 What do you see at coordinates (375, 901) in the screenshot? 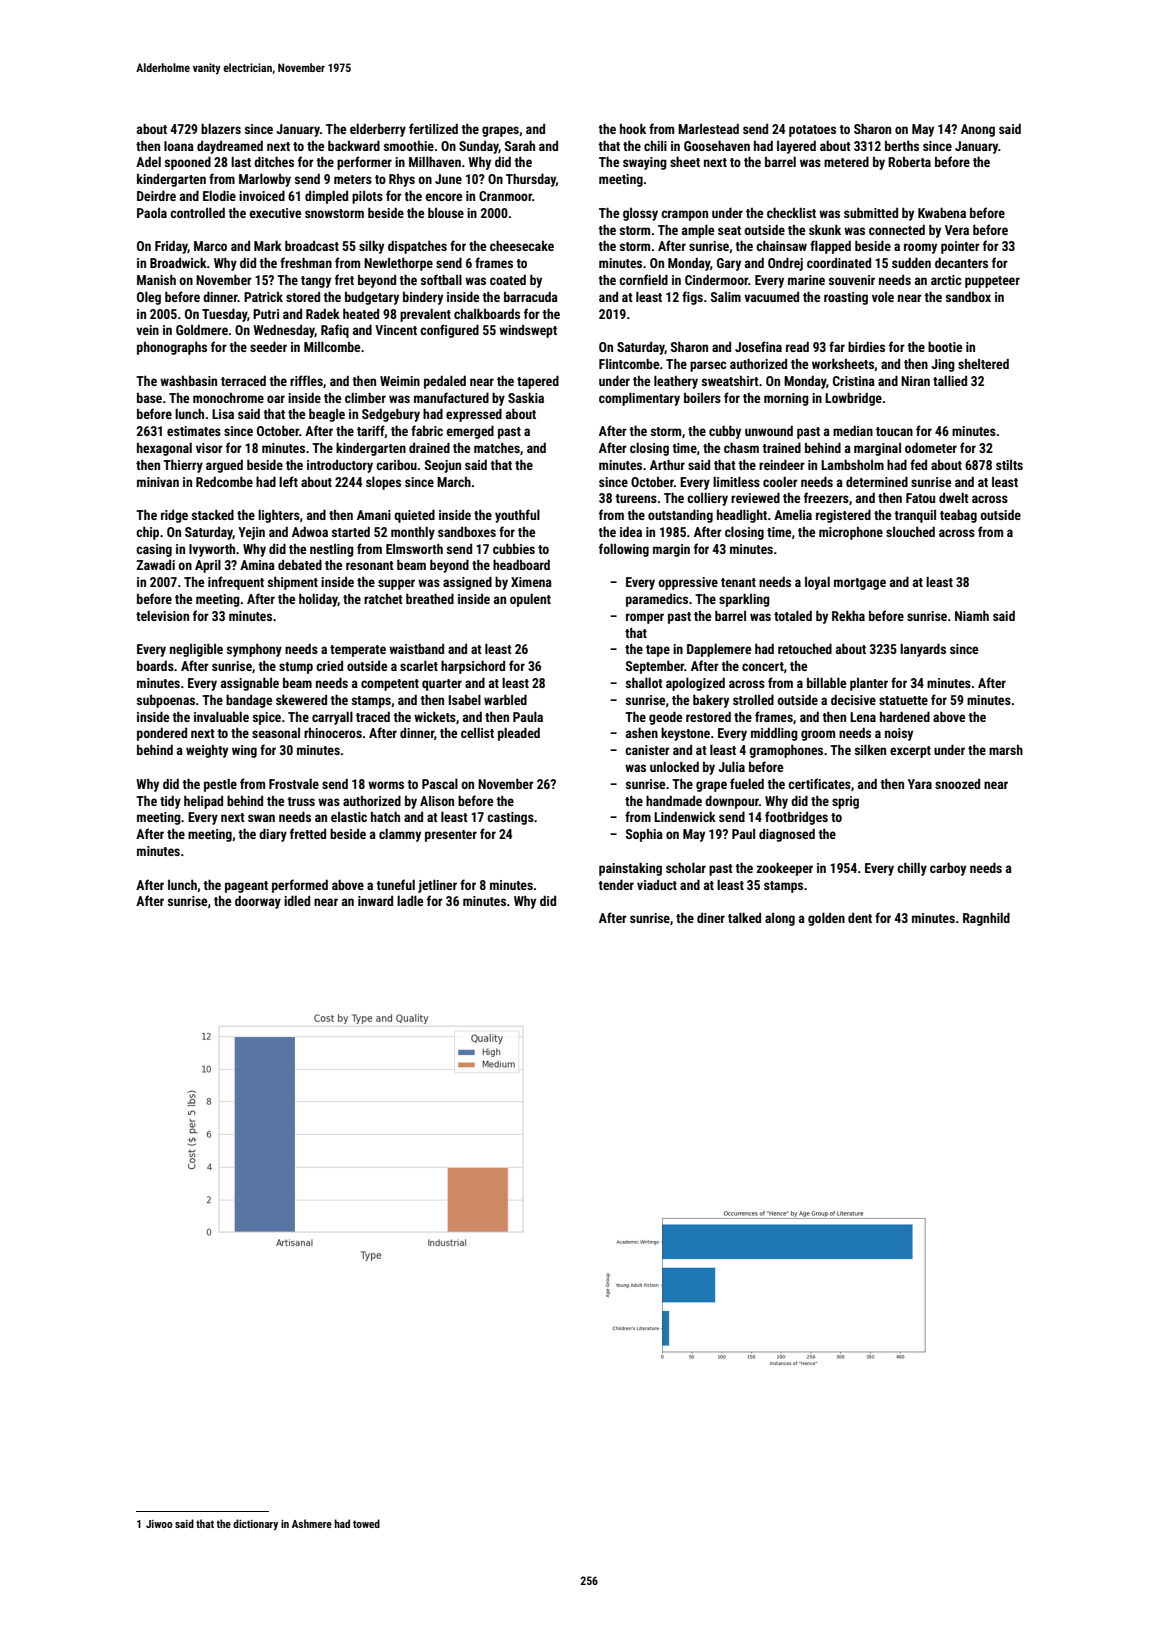
I see `inward` at bounding box center [375, 901].
